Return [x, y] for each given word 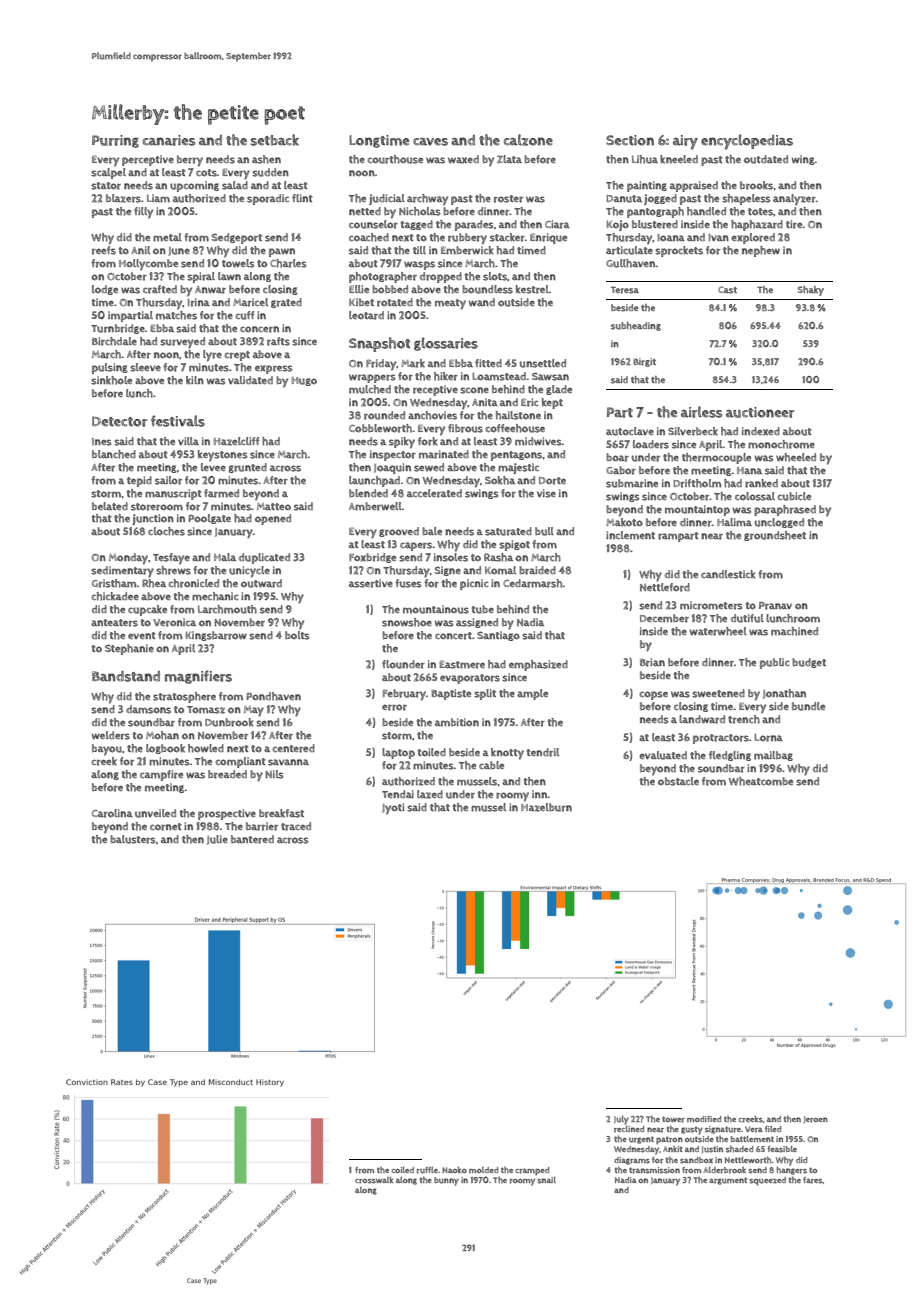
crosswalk [374, 1180]
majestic [518, 468]
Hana [749, 470]
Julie [217, 840]
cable [491, 765]
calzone [528, 140]
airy [685, 142]
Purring [115, 141]
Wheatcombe [761, 781]
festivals [178, 421]
